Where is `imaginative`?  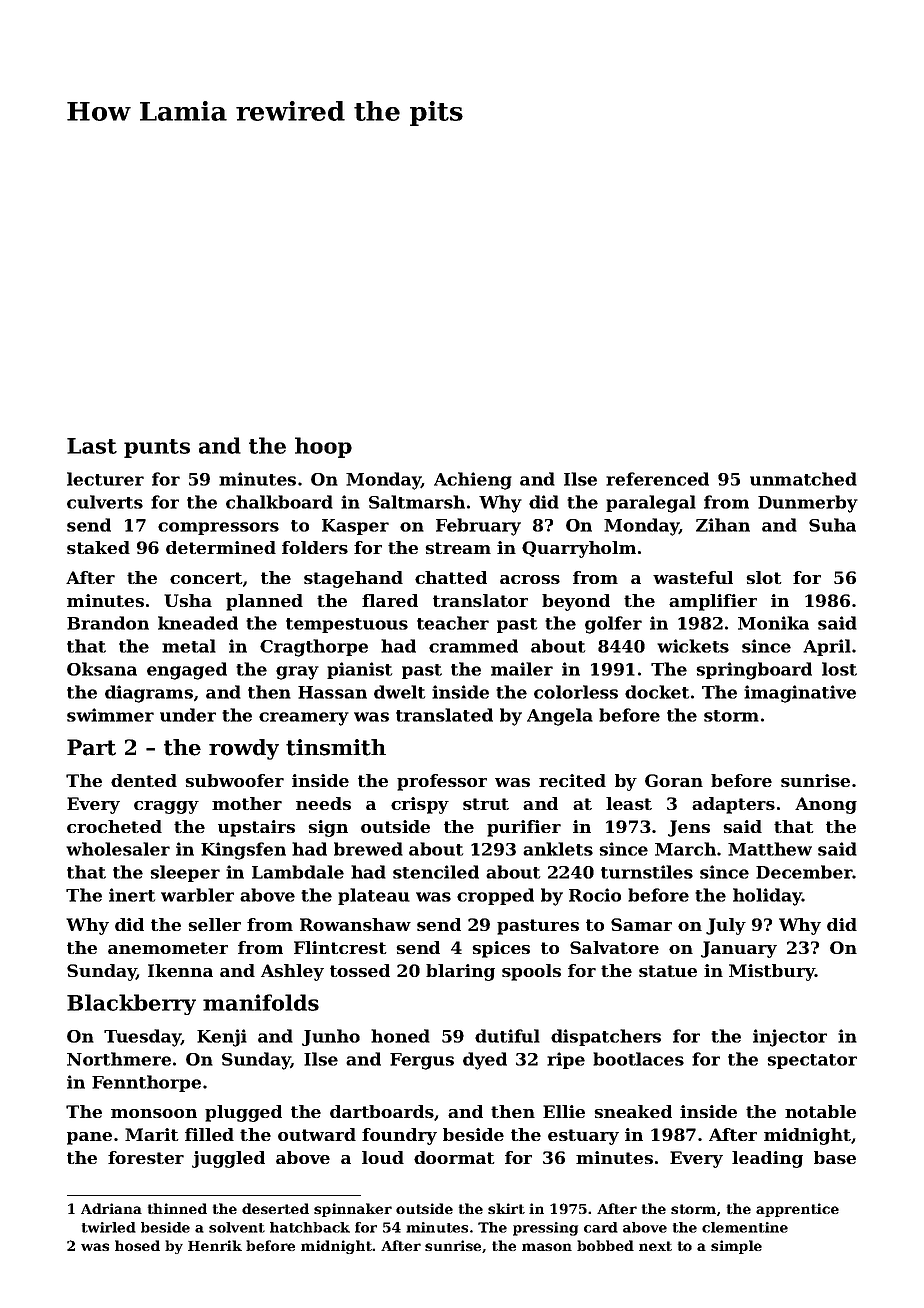 imaginative is located at coordinates (800, 694).
